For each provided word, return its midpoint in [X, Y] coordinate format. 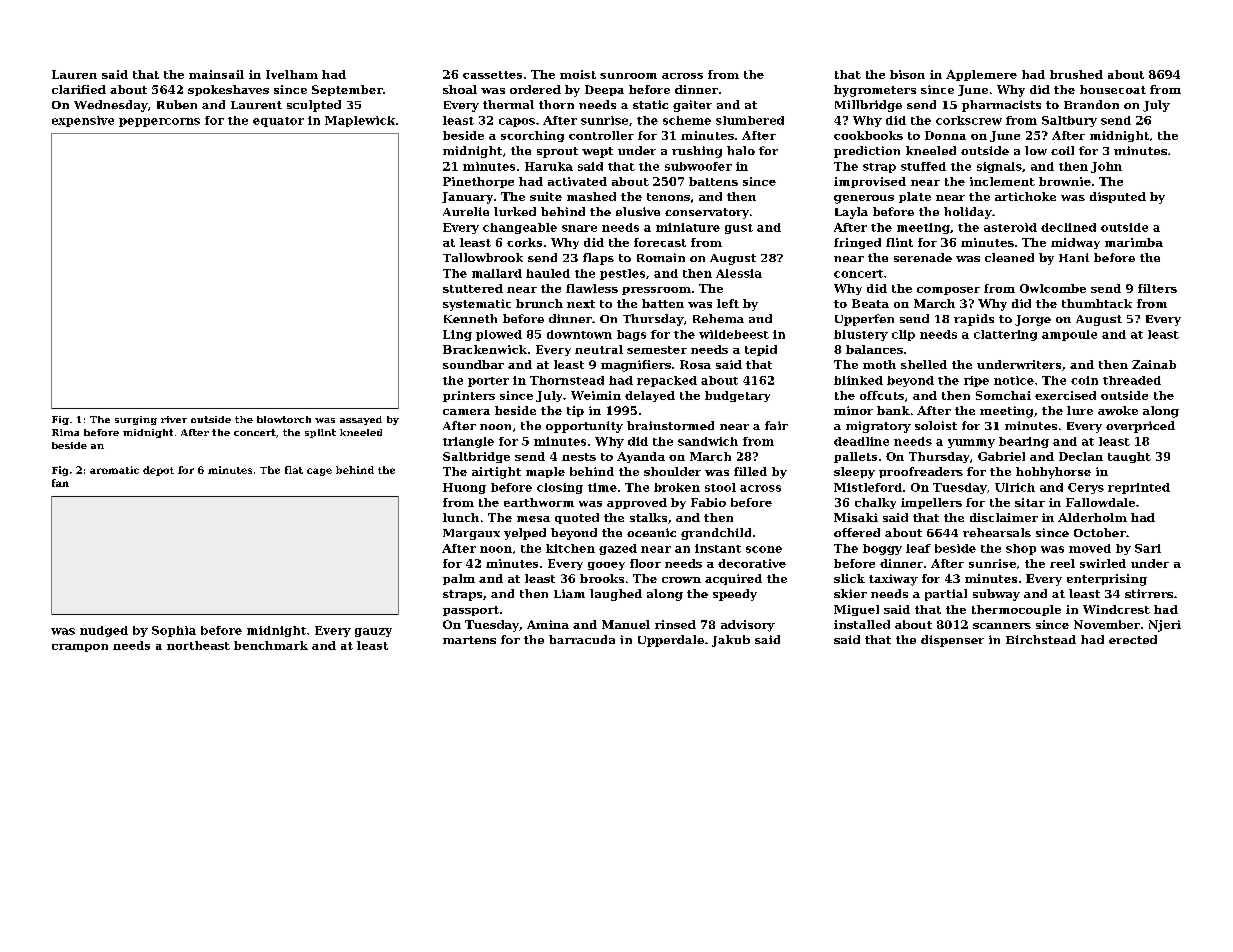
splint [320, 433]
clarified [79, 89]
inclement [1002, 181]
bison [907, 74]
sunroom [628, 76]
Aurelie [466, 211]
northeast [198, 645]
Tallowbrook [483, 257]
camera [466, 412]
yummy [971, 443]
